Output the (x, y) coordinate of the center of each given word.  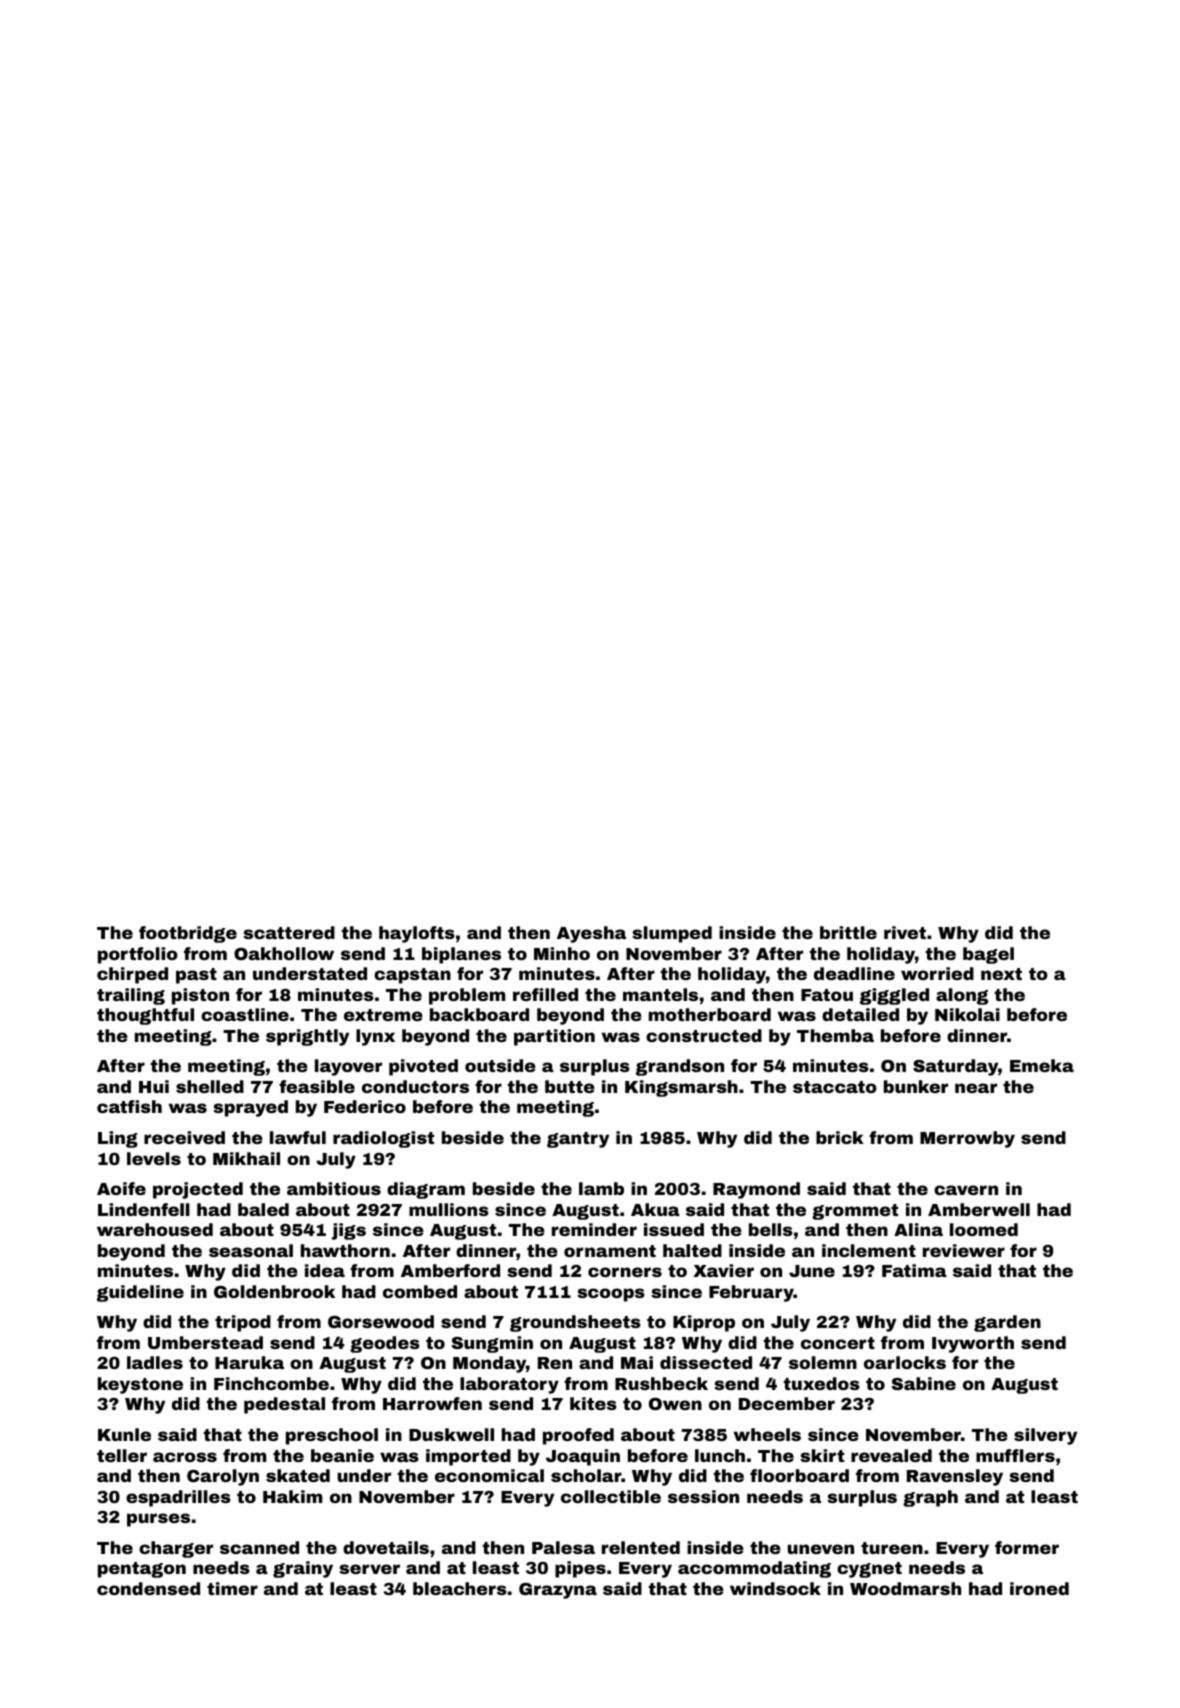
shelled (210, 1086)
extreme (383, 1015)
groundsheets (575, 1323)
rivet (905, 932)
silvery (1045, 1436)
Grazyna (558, 1591)
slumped (672, 934)
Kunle (124, 1434)
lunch (720, 1455)
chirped (132, 975)
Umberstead (205, 1342)
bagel (988, 955)
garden (1007, 1323)
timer (232, 1588)
